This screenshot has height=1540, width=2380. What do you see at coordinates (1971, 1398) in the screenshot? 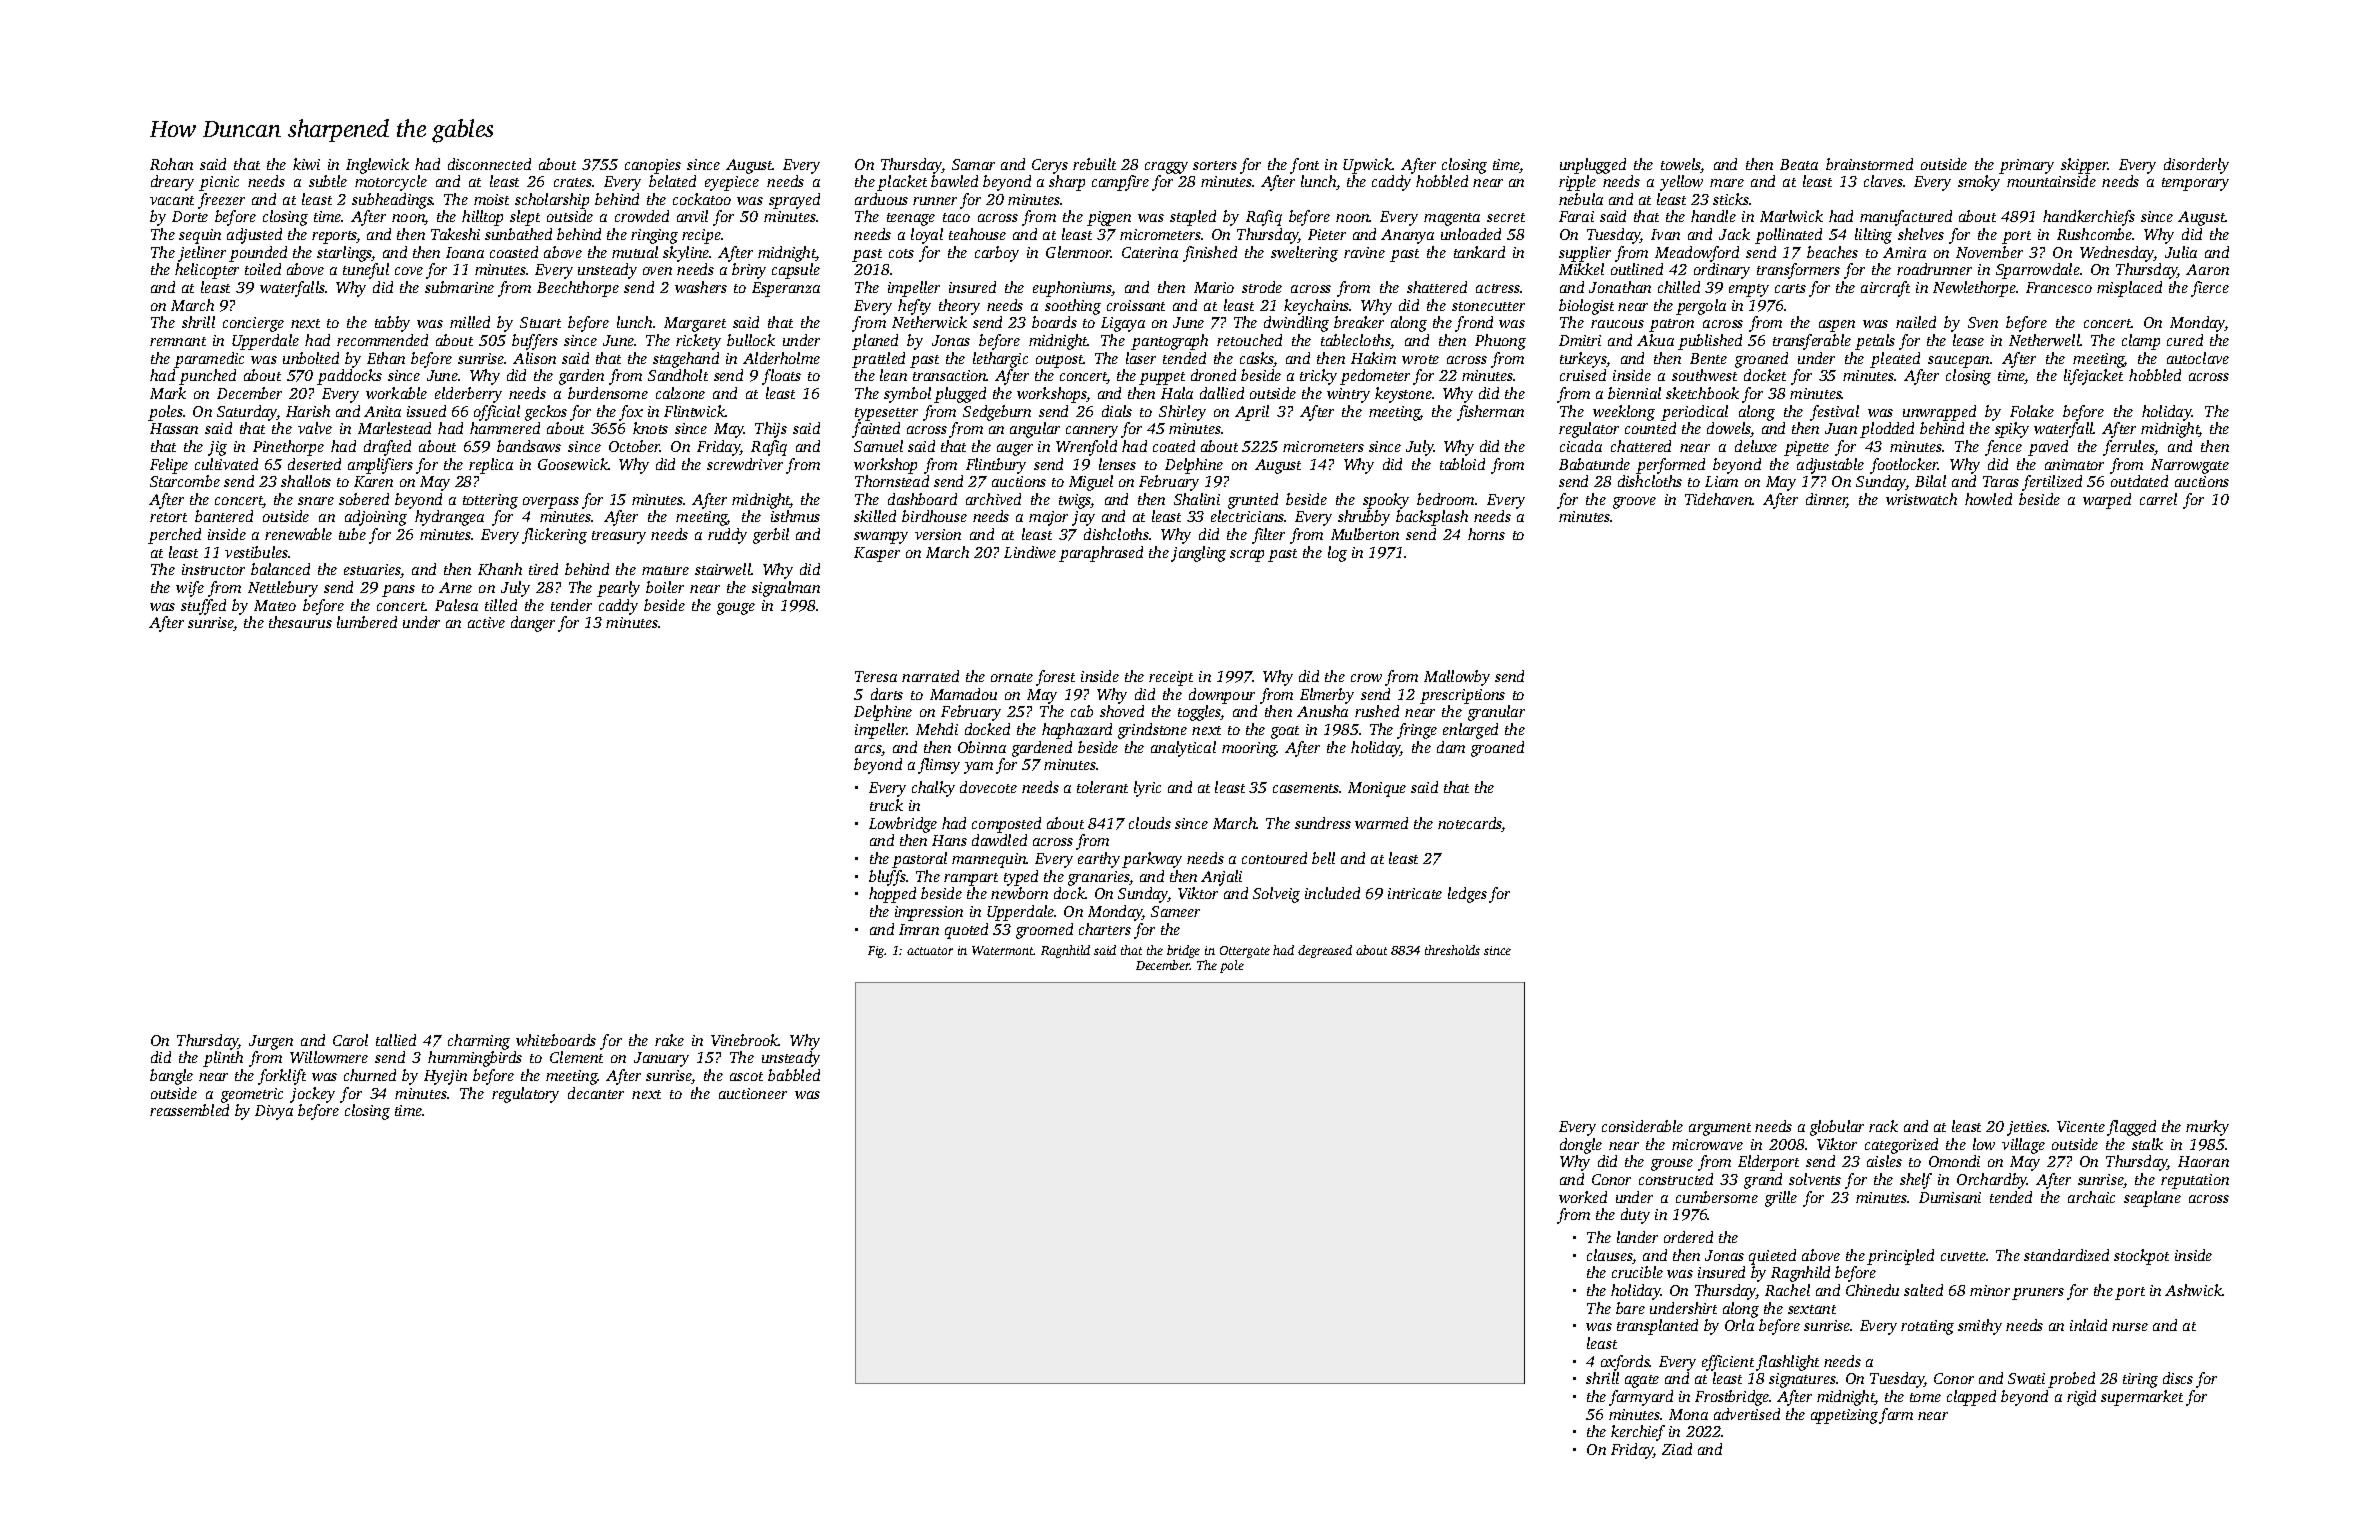
I see `clapped` at bounding box center [1971, 1398].
